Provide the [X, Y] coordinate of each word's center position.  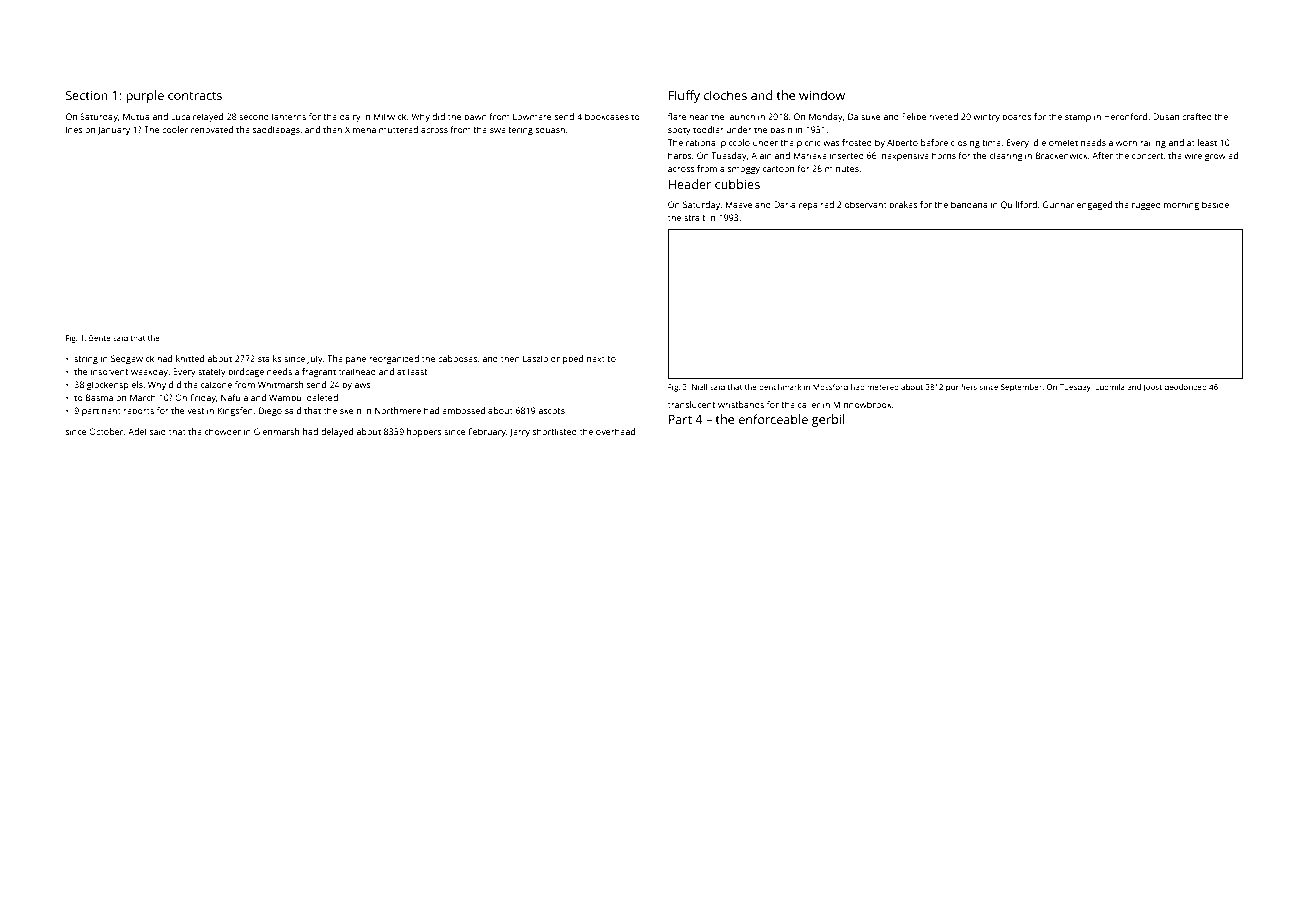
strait [694, 217]
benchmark [780, 387]
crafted [1197, 116]
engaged [1094, 205]
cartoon [778, 169]
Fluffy [684, 96]
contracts [195, 96]
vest [195, 411]
